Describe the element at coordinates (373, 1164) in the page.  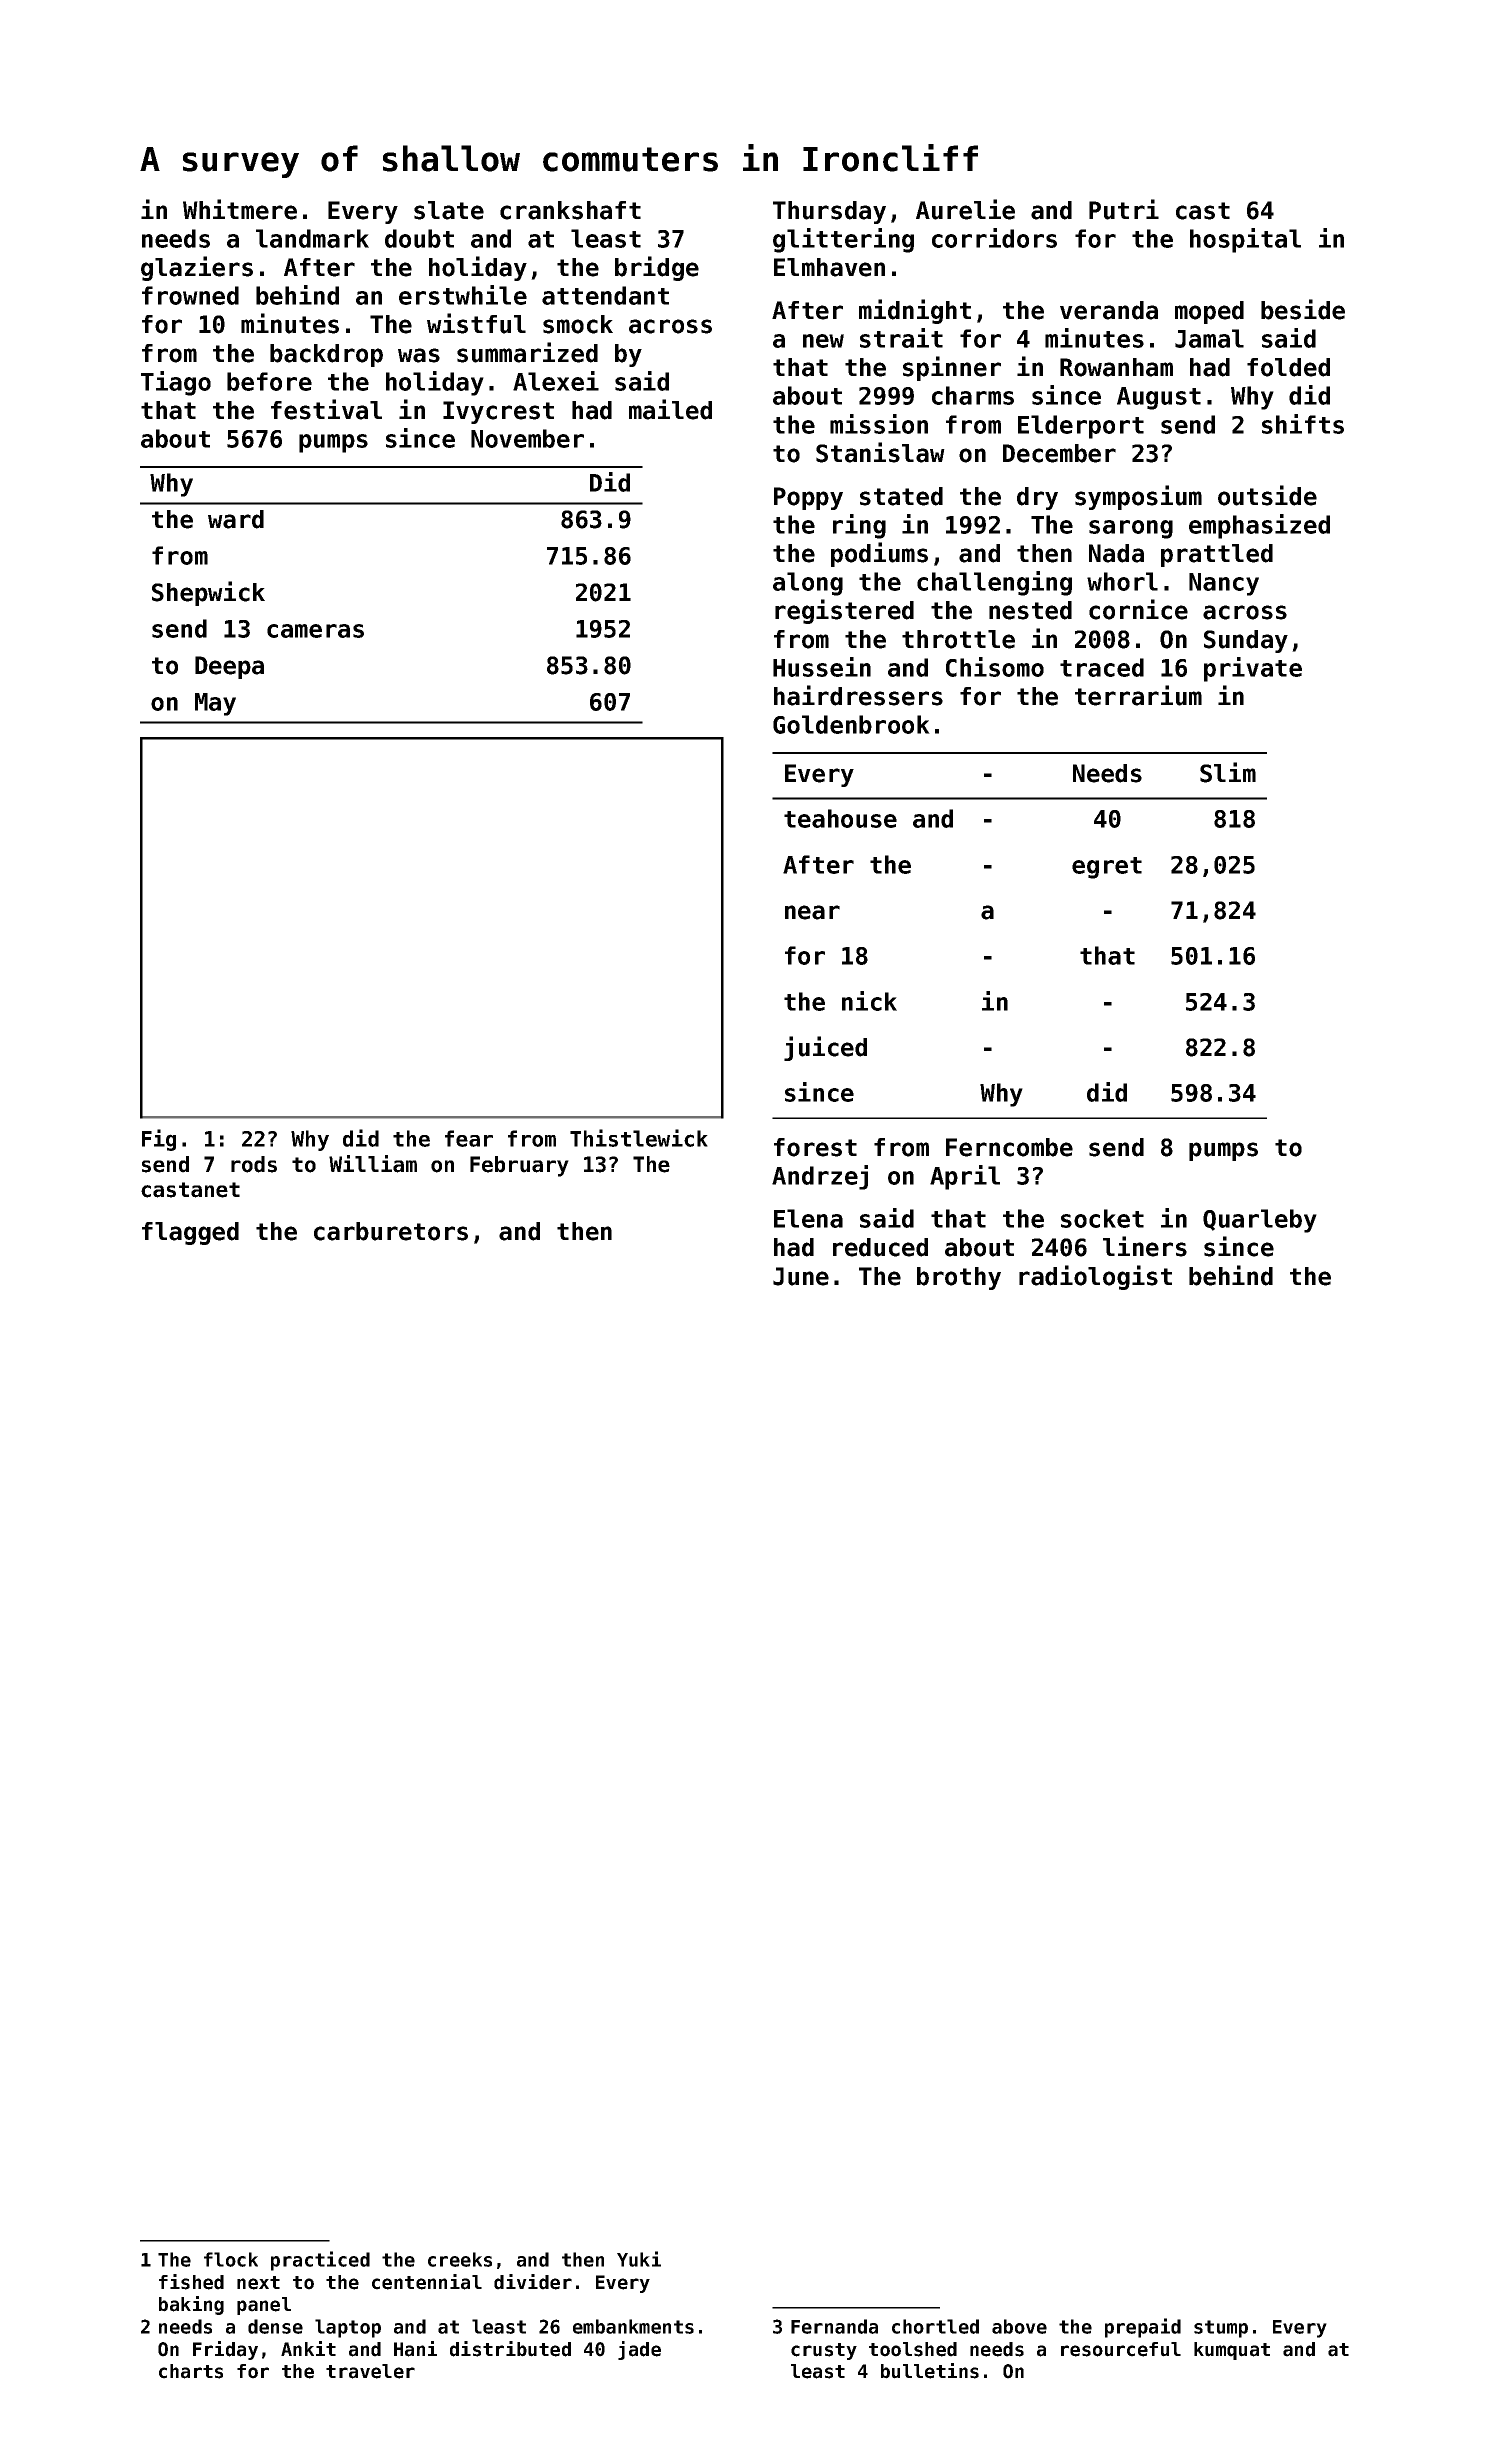
I see `William` at that location.
